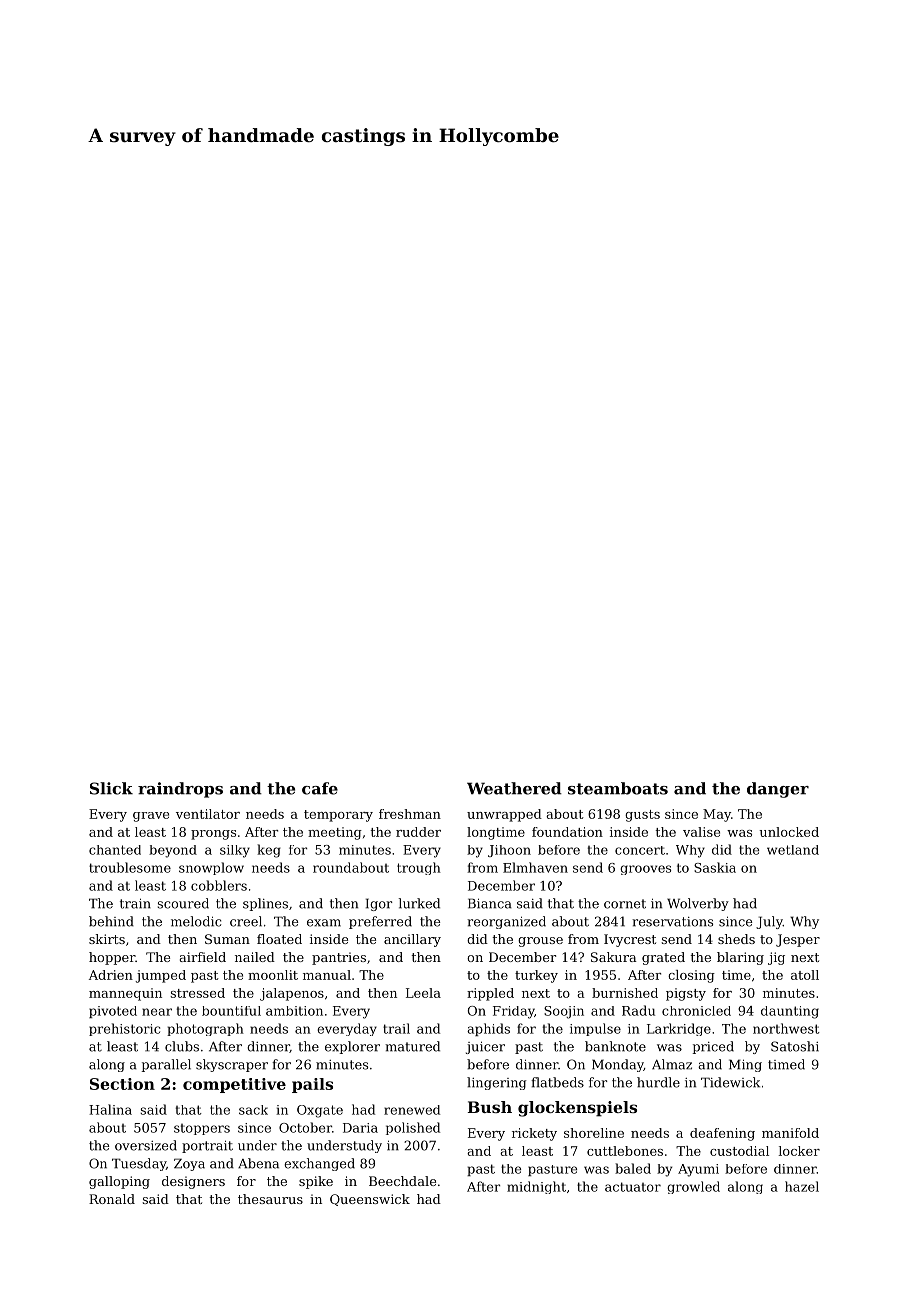  I want to click on danger, so click(778, 790).
